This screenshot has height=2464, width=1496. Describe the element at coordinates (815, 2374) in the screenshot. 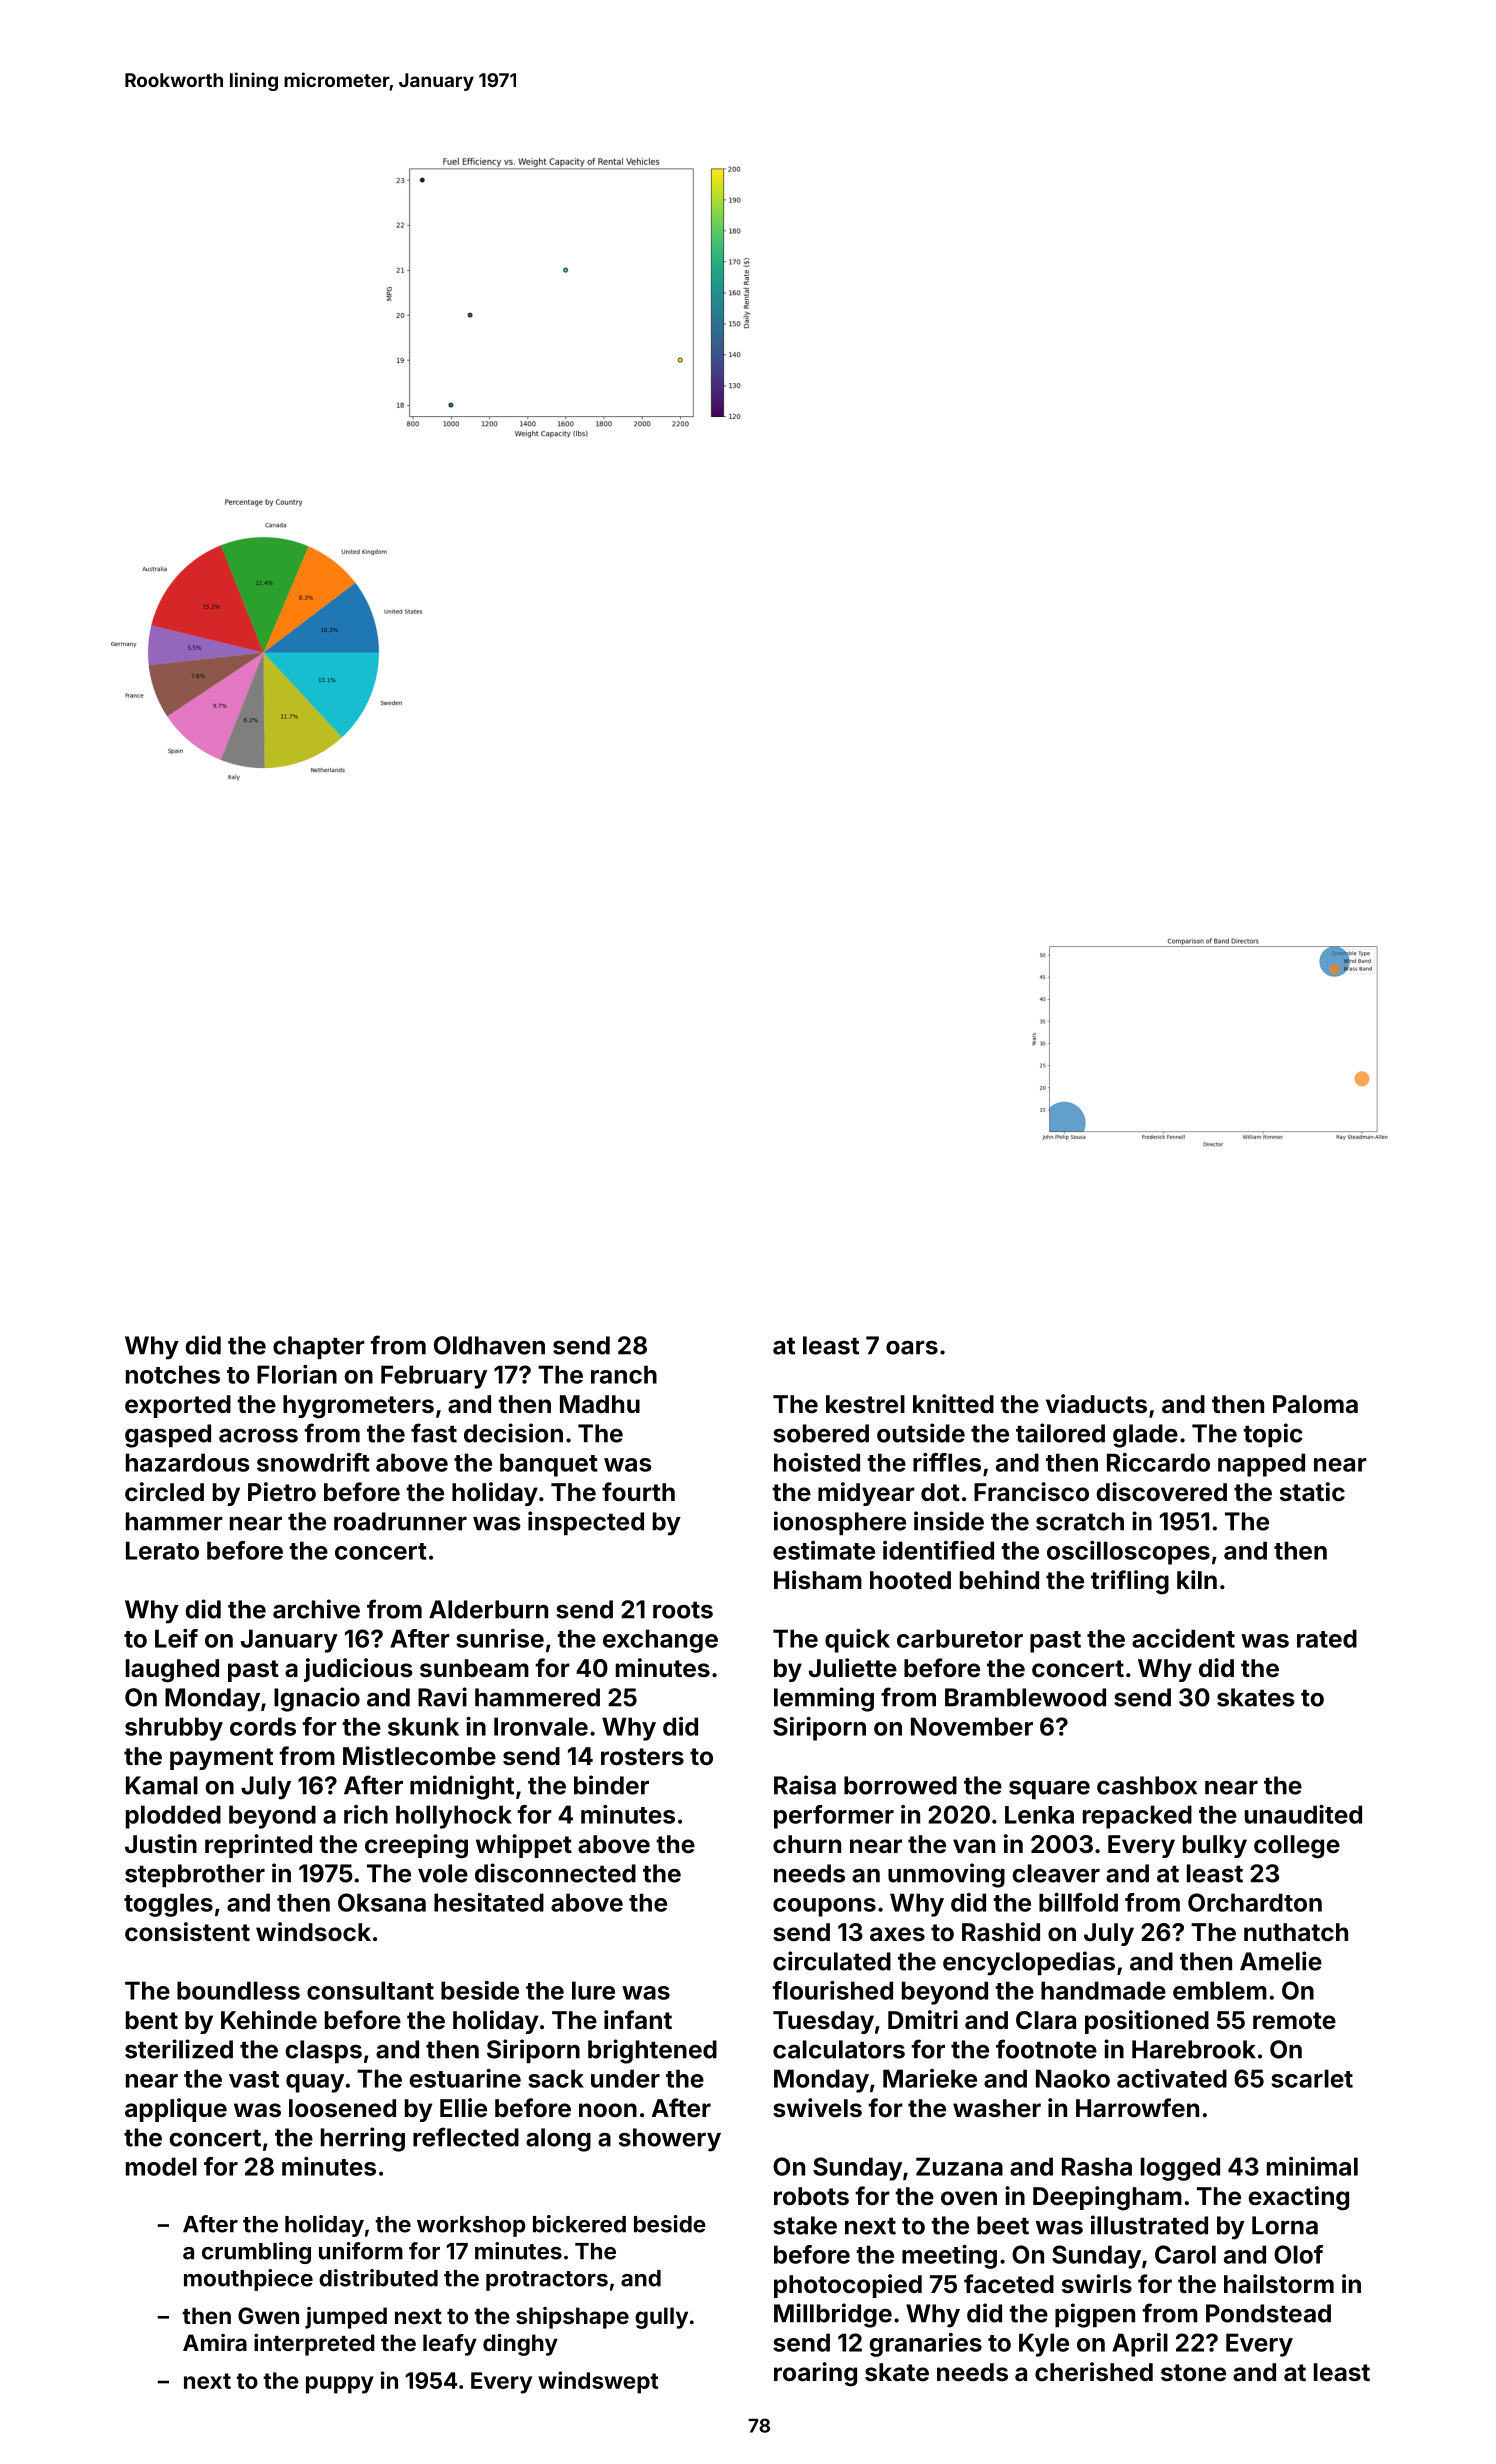

I see `roaring` at that location.
